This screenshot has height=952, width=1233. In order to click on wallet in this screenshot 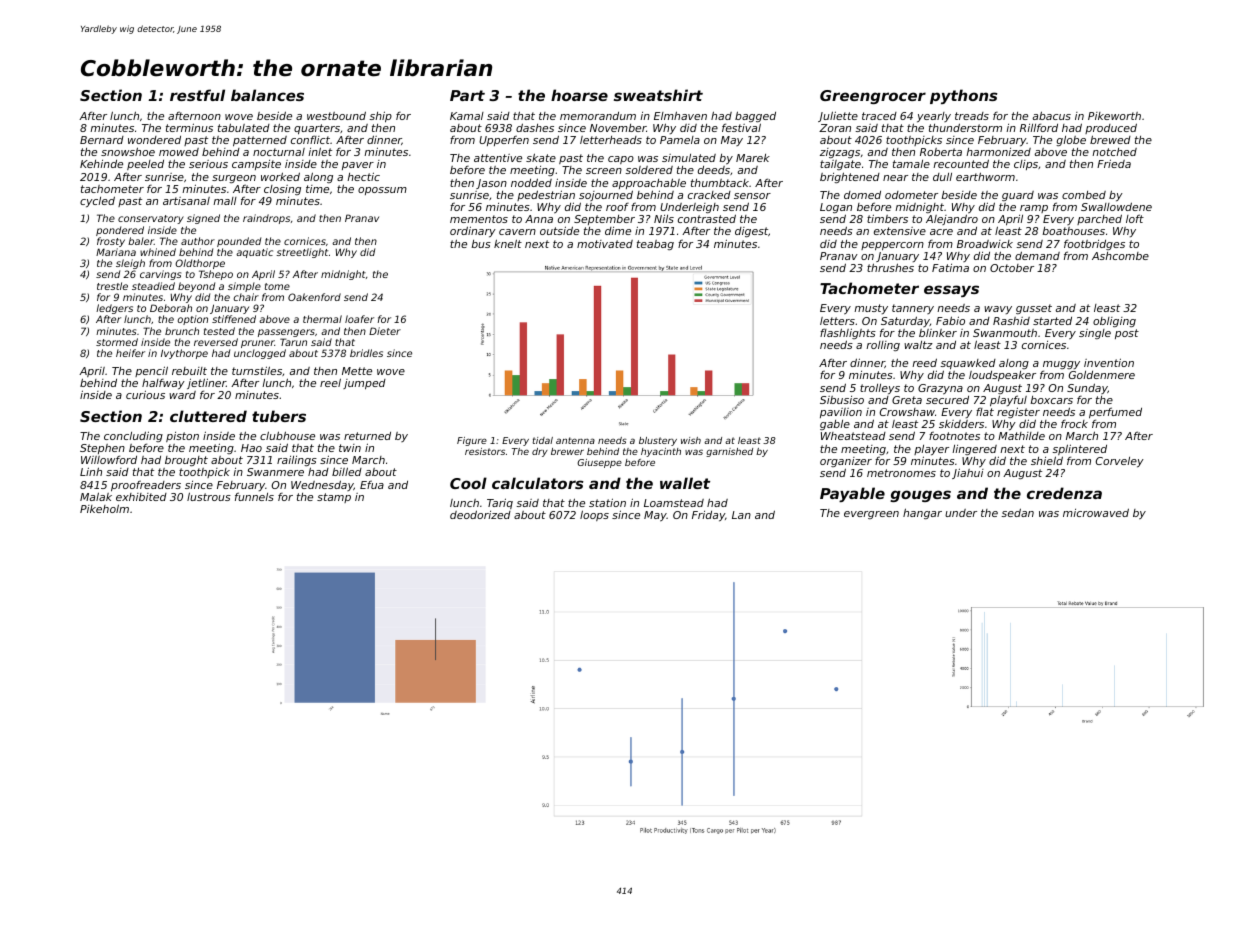, I will do `click(685, 483)`.
